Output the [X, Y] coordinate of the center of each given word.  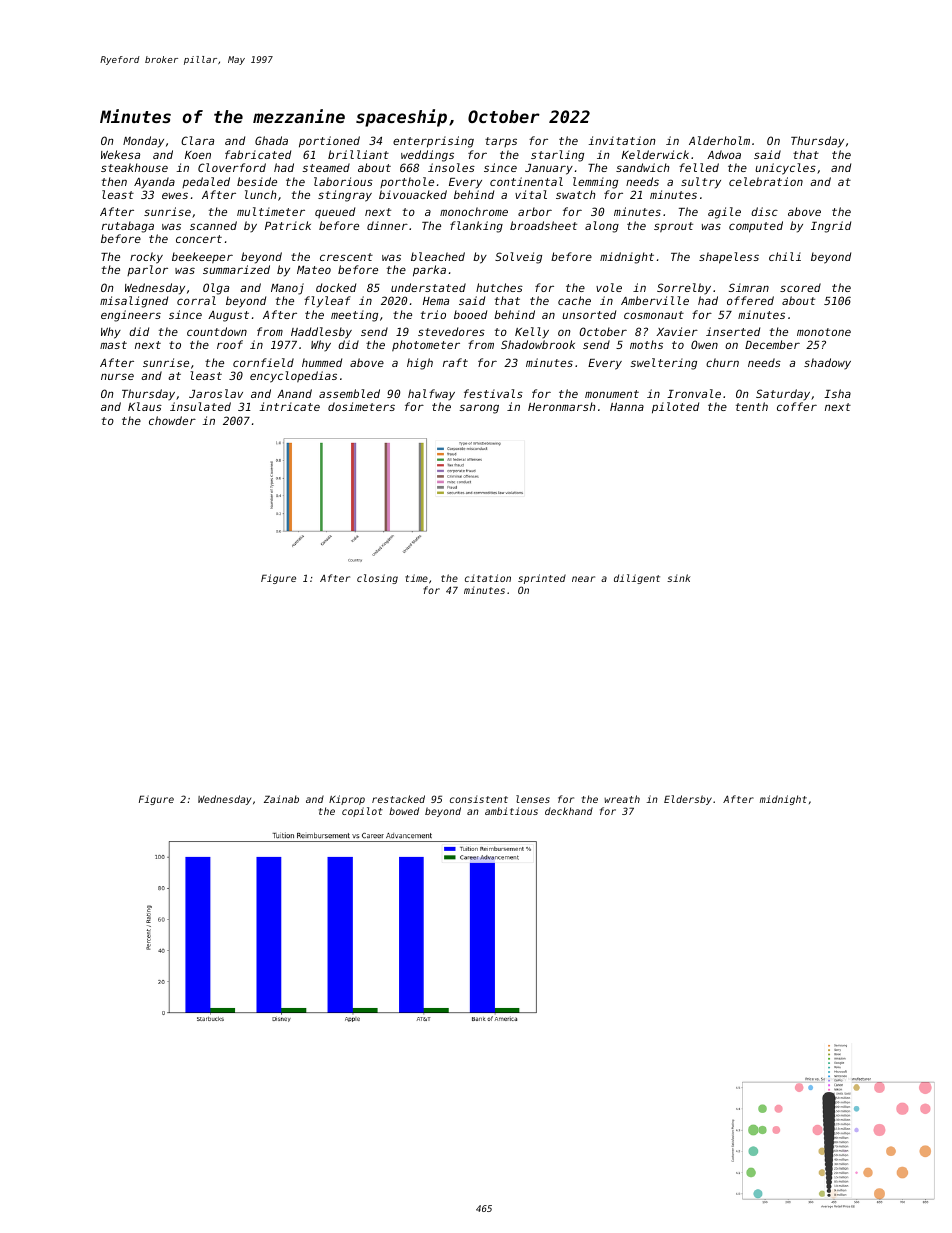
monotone [824, 332]
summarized [236, 269]
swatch [576, 194]
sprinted [542, 579]
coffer [797, 406]
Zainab [281, 799]
